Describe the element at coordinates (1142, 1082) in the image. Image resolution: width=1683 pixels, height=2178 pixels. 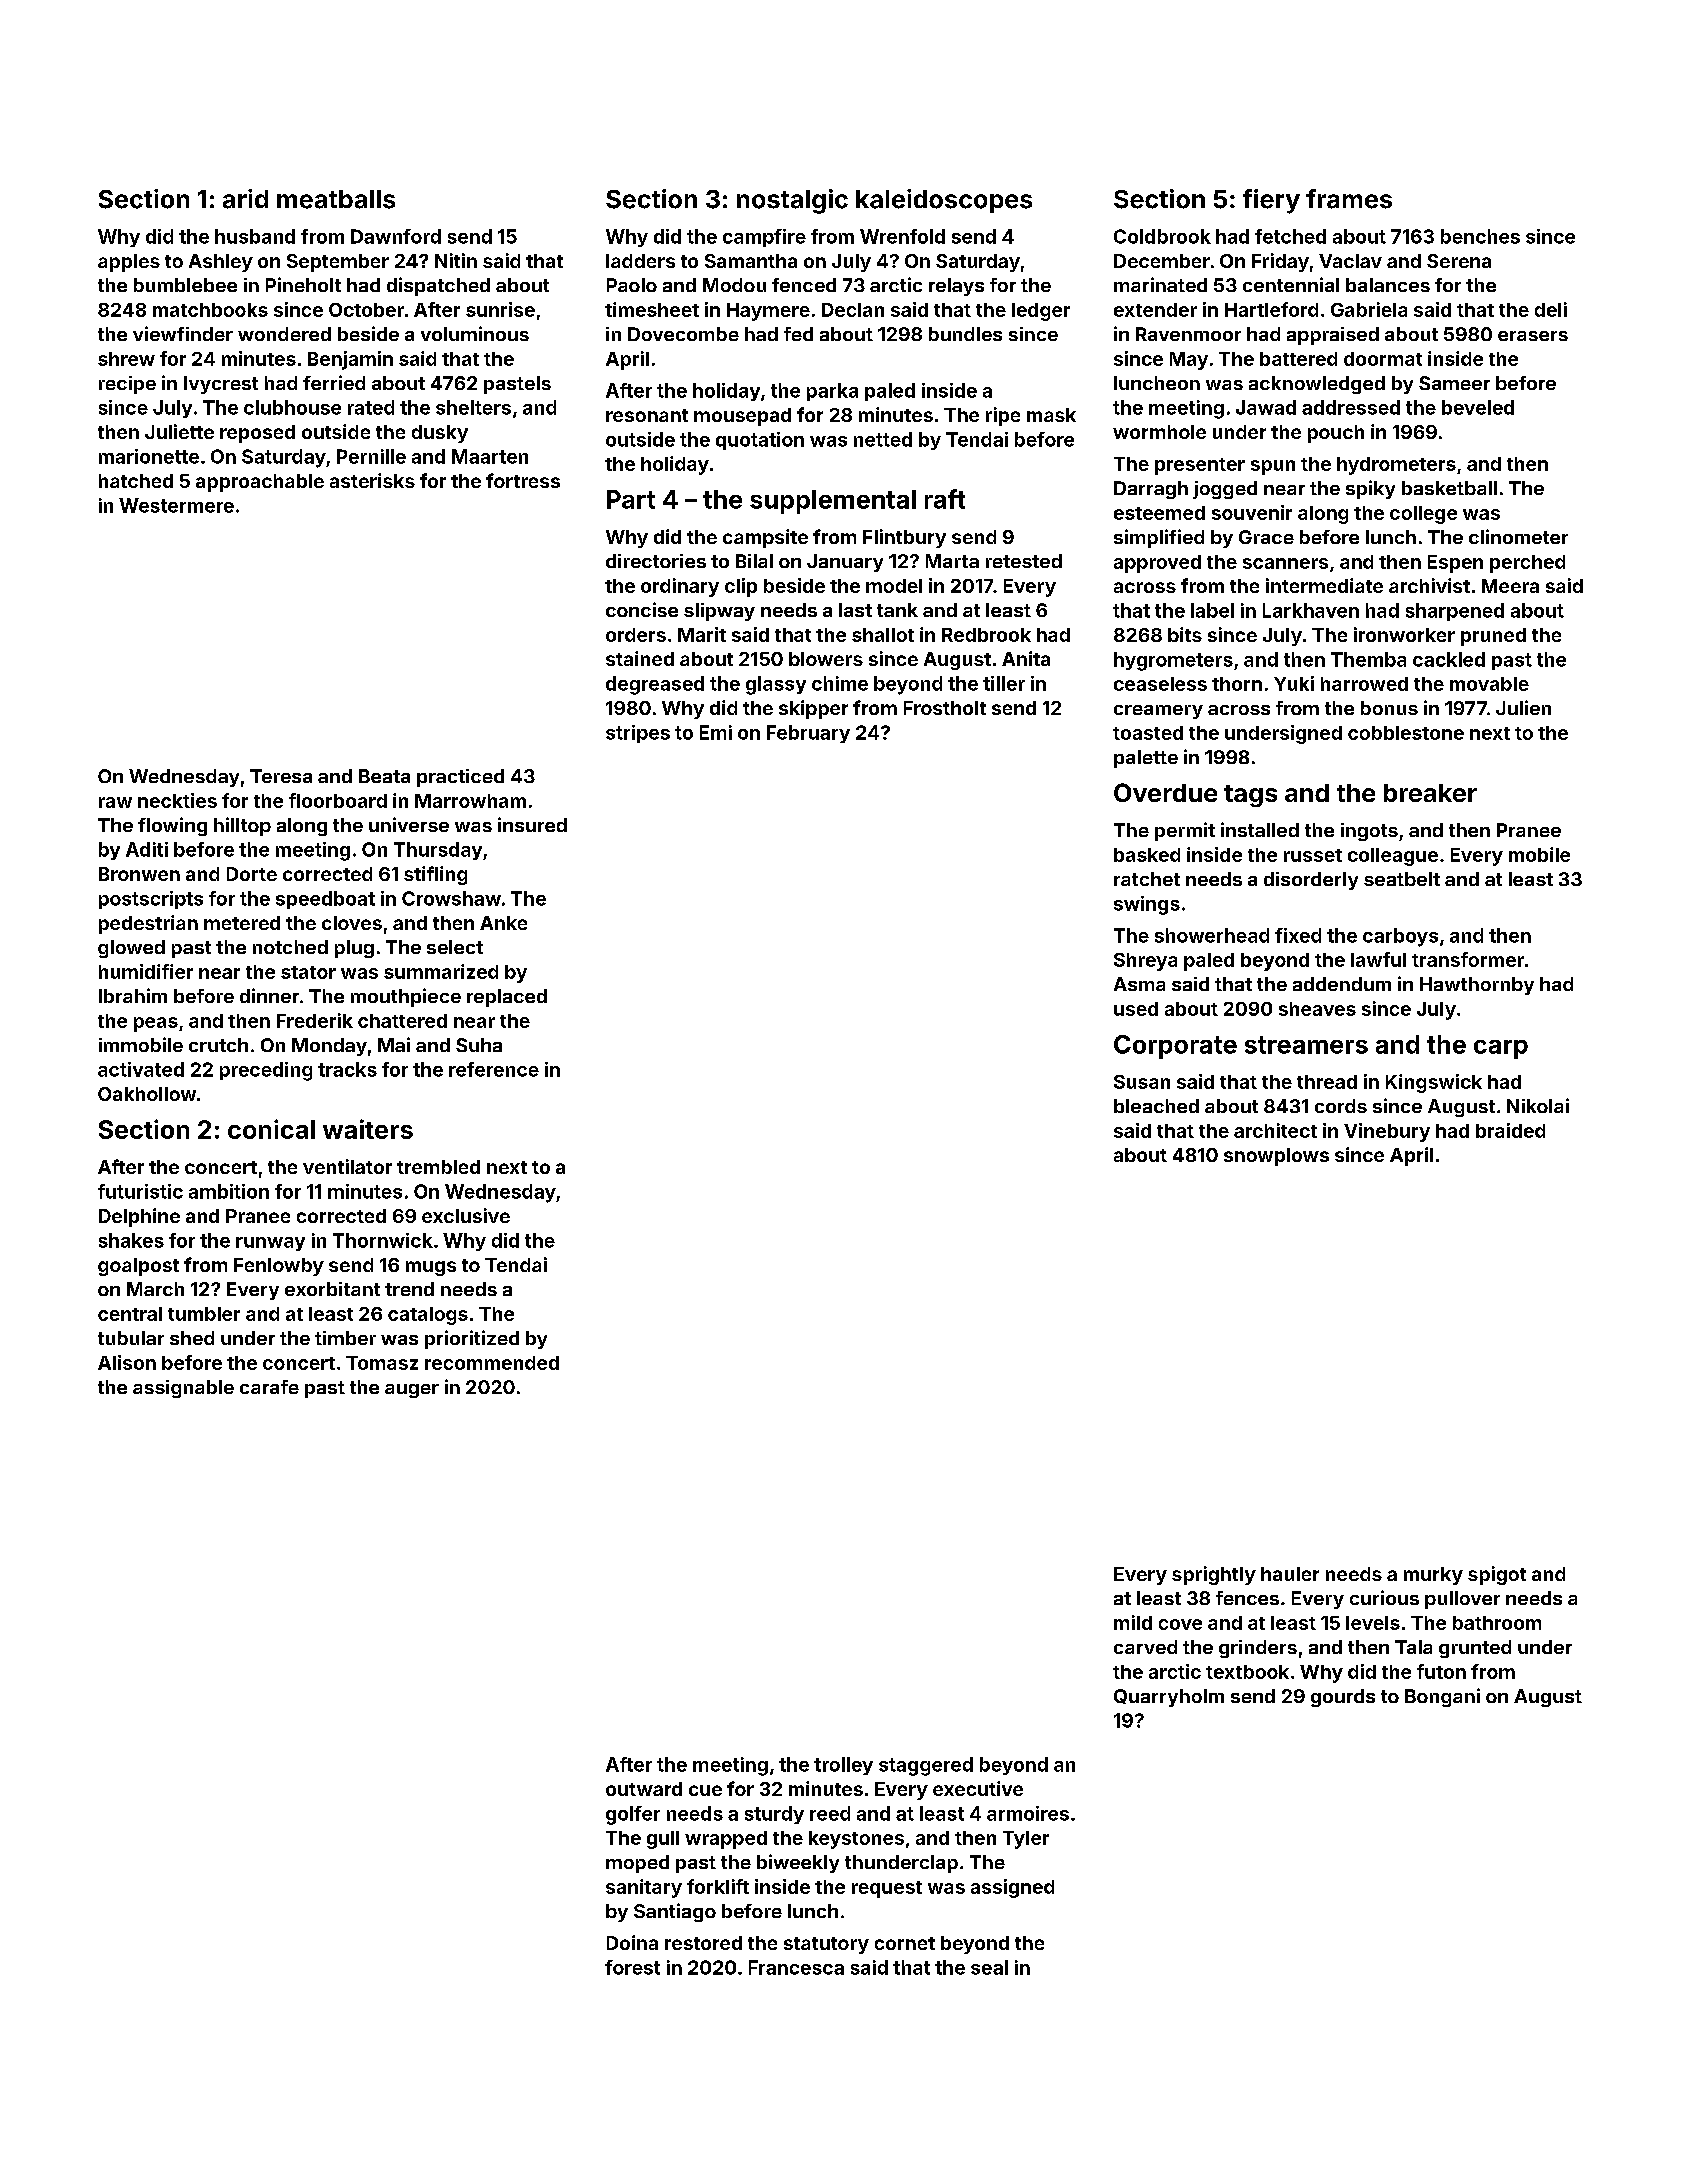
I see `Susan` at that location.
